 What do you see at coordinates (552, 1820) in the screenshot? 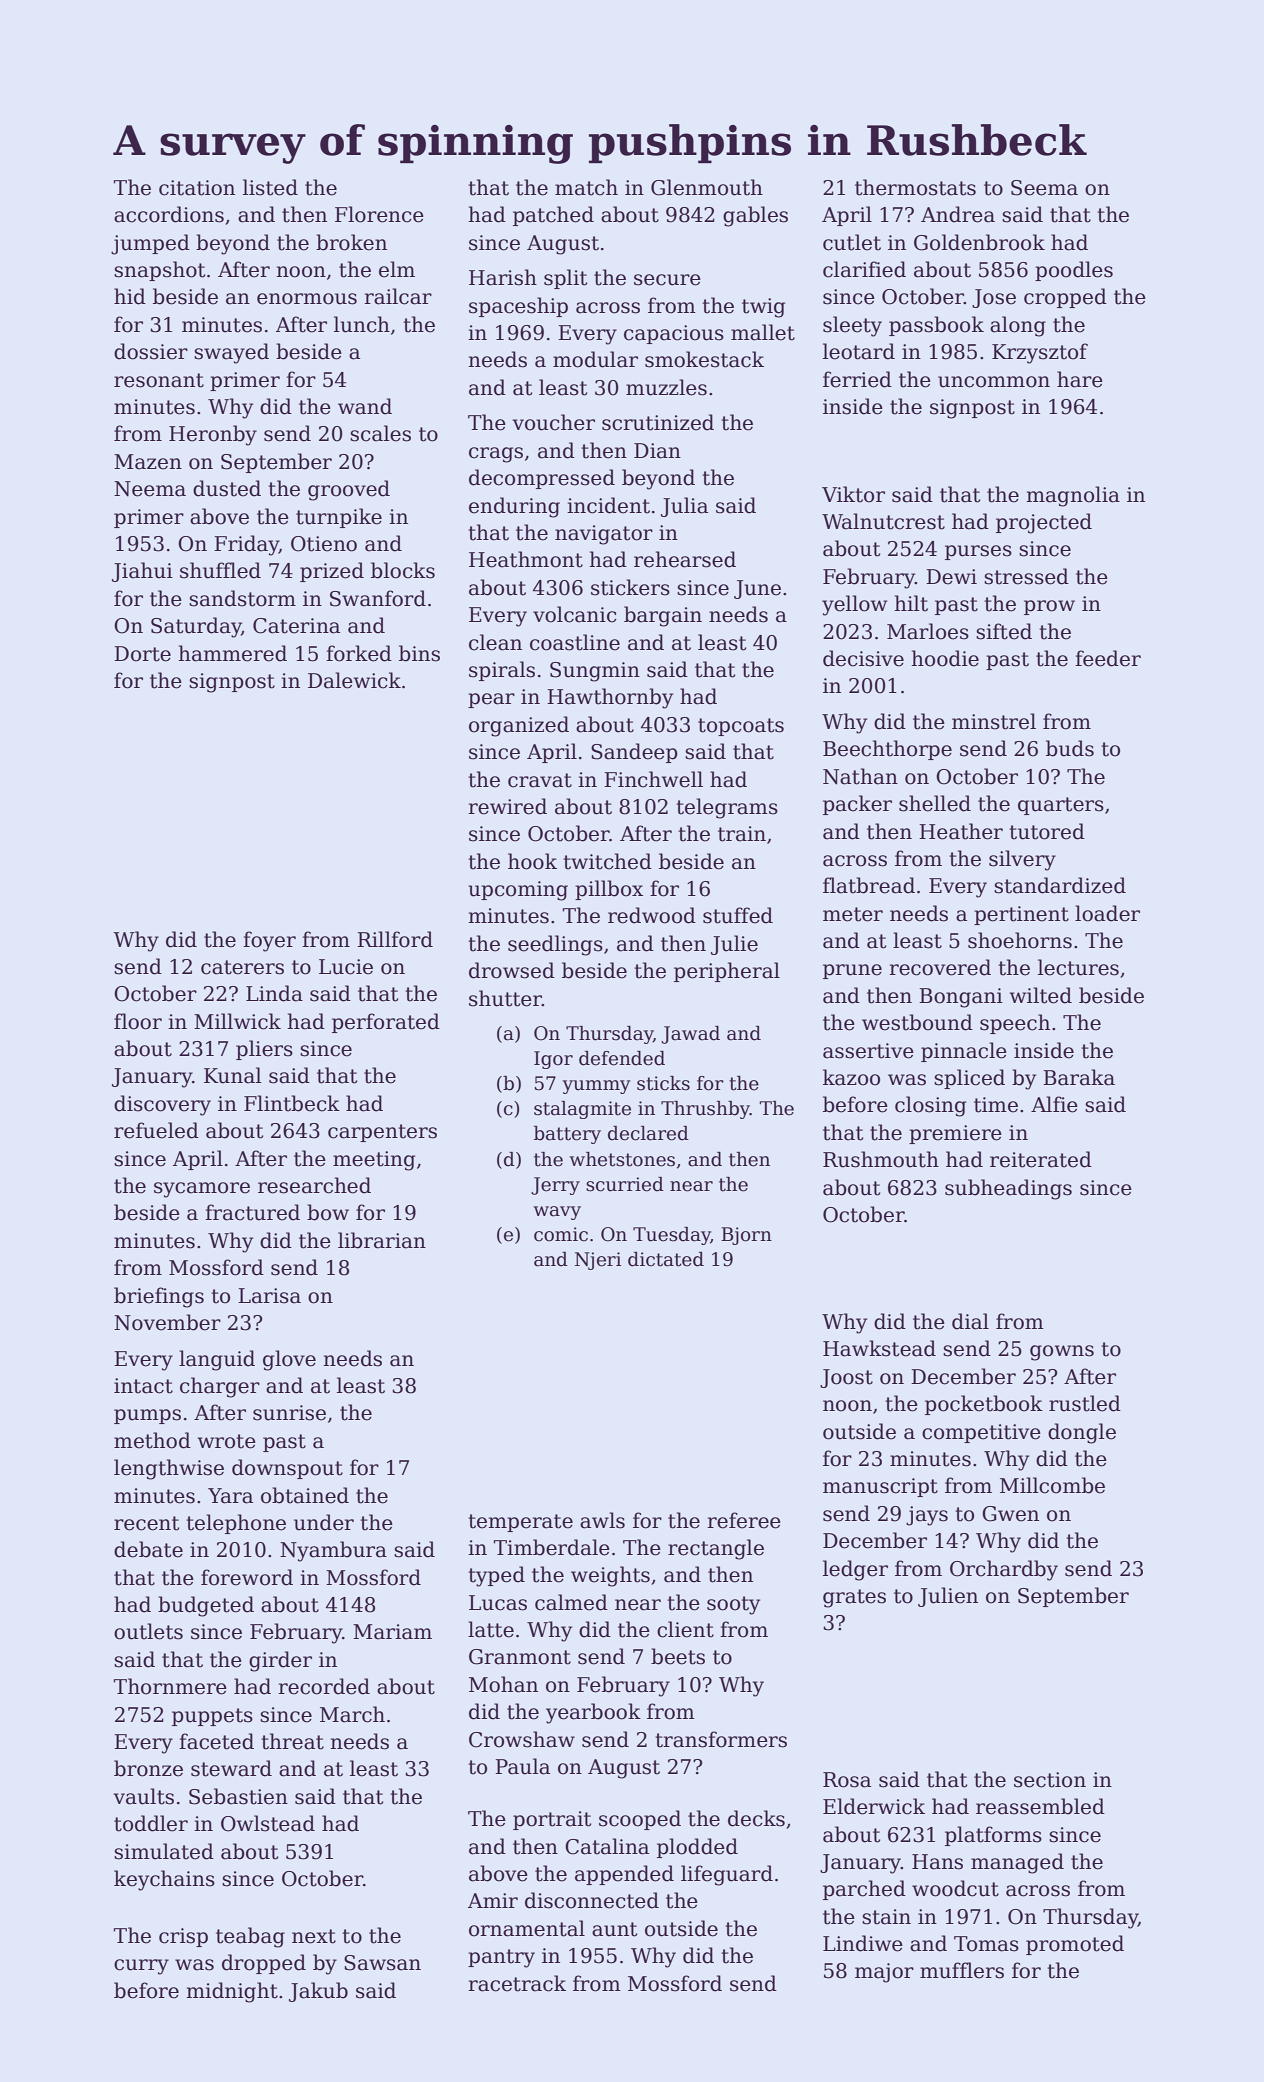
I see `portrait` at bounding box center [552, 1820].
